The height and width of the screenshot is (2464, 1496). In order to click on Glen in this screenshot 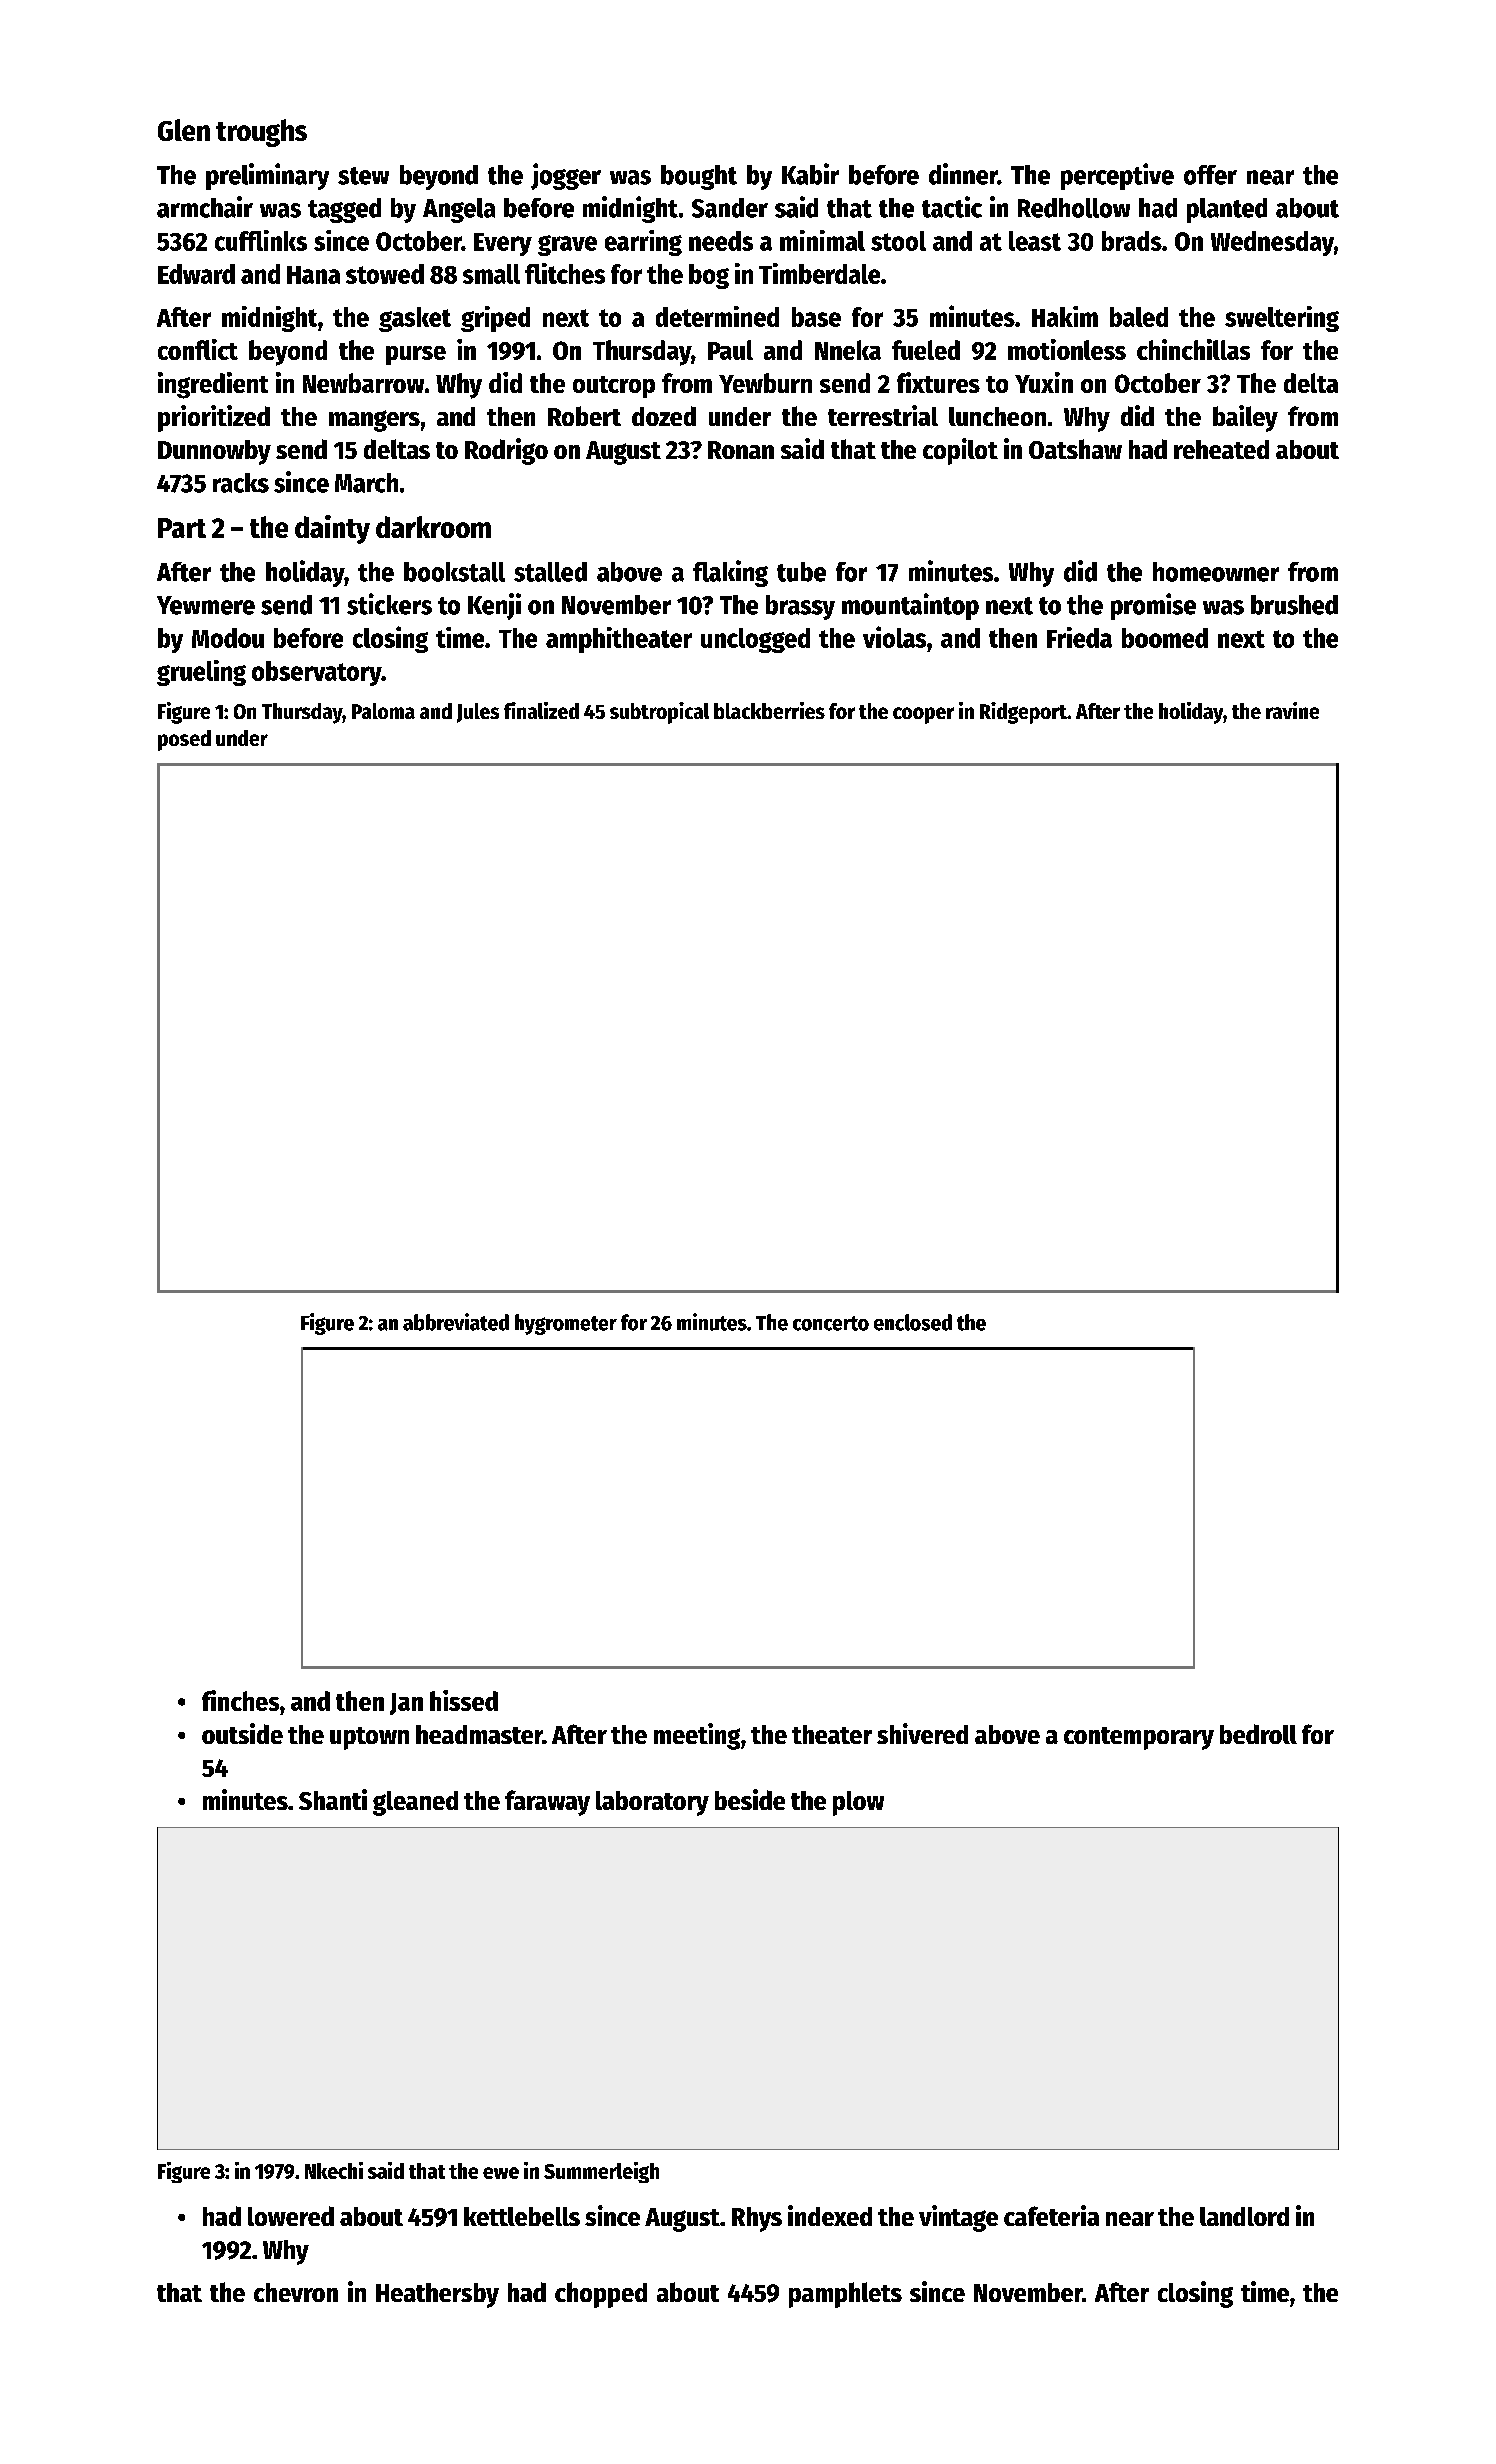, I will do `click(184, 130)`.
